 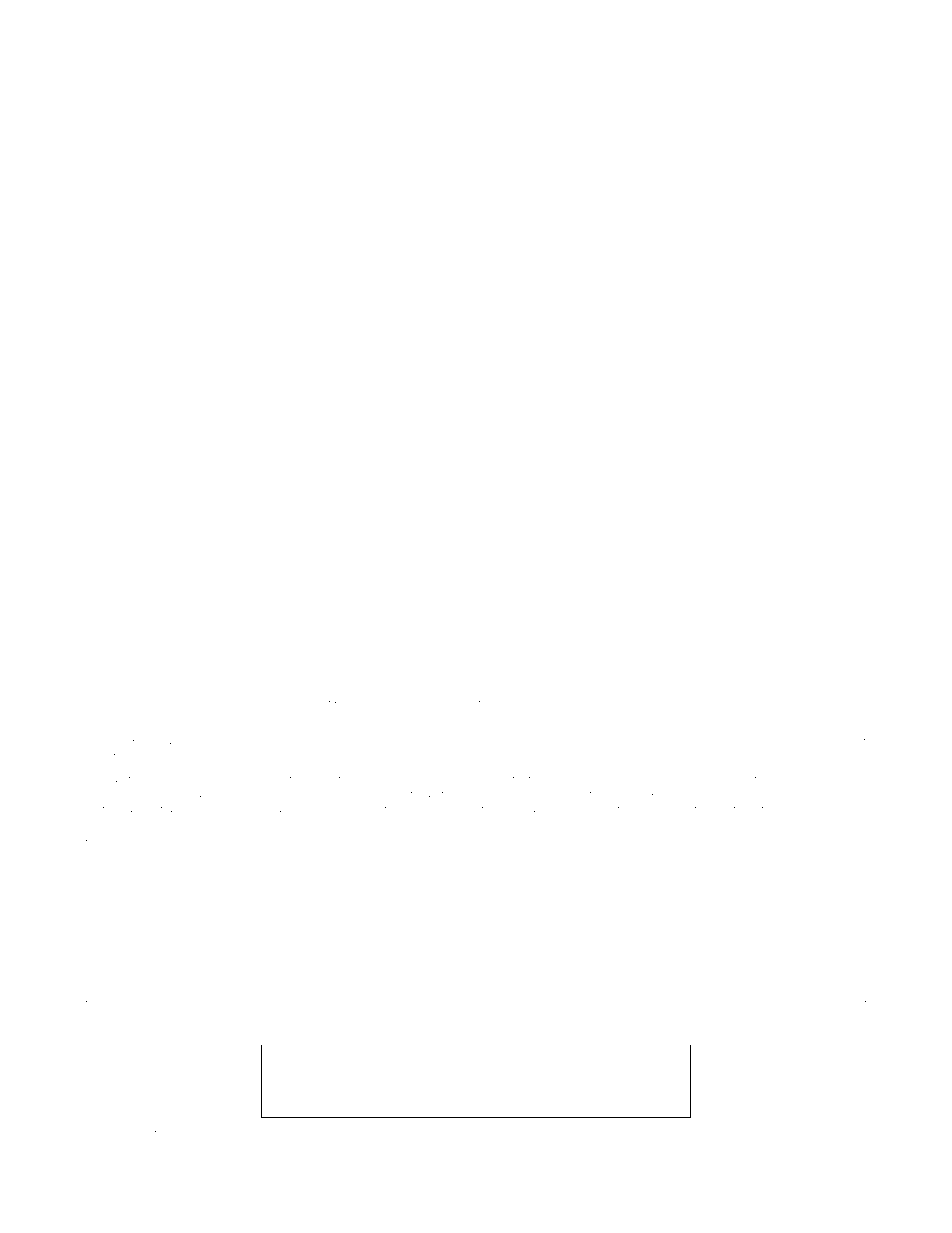 I want to click on shiny, so click(x=150, y=1149).
